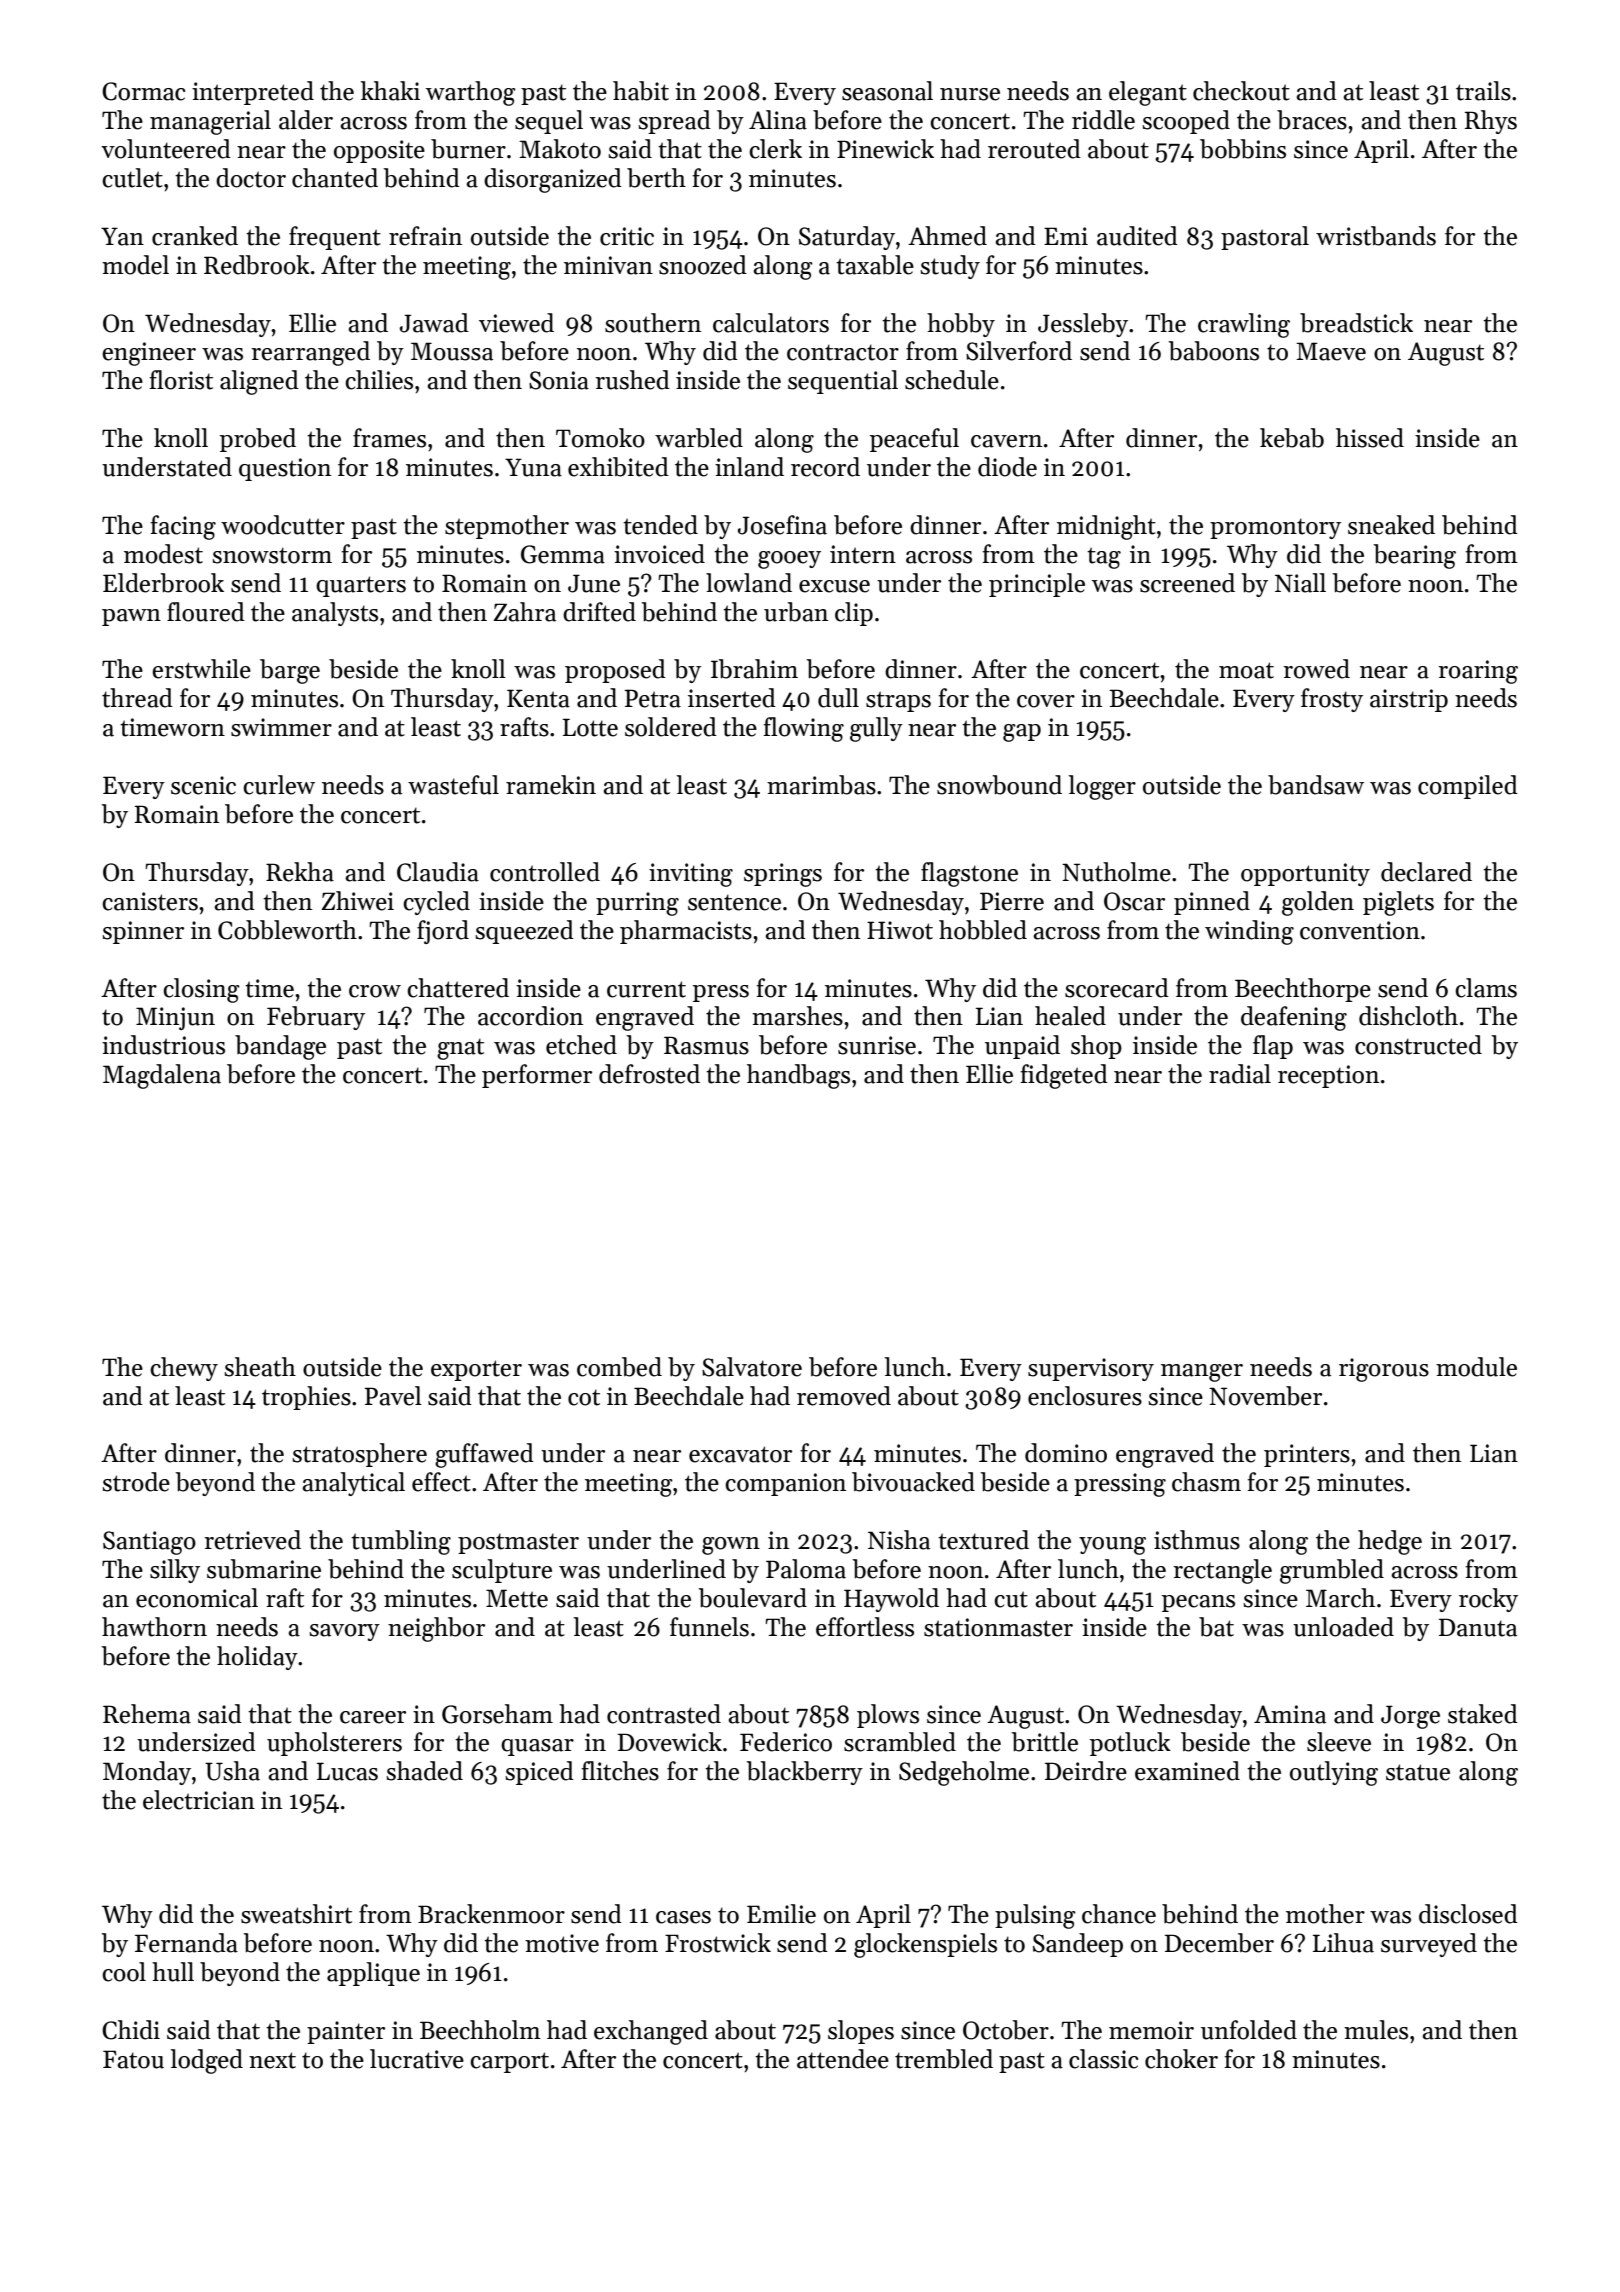 Image resolution: width=1620 pixels, height=2292 pixels. I want to click on marimbas, so click(821, 785).
